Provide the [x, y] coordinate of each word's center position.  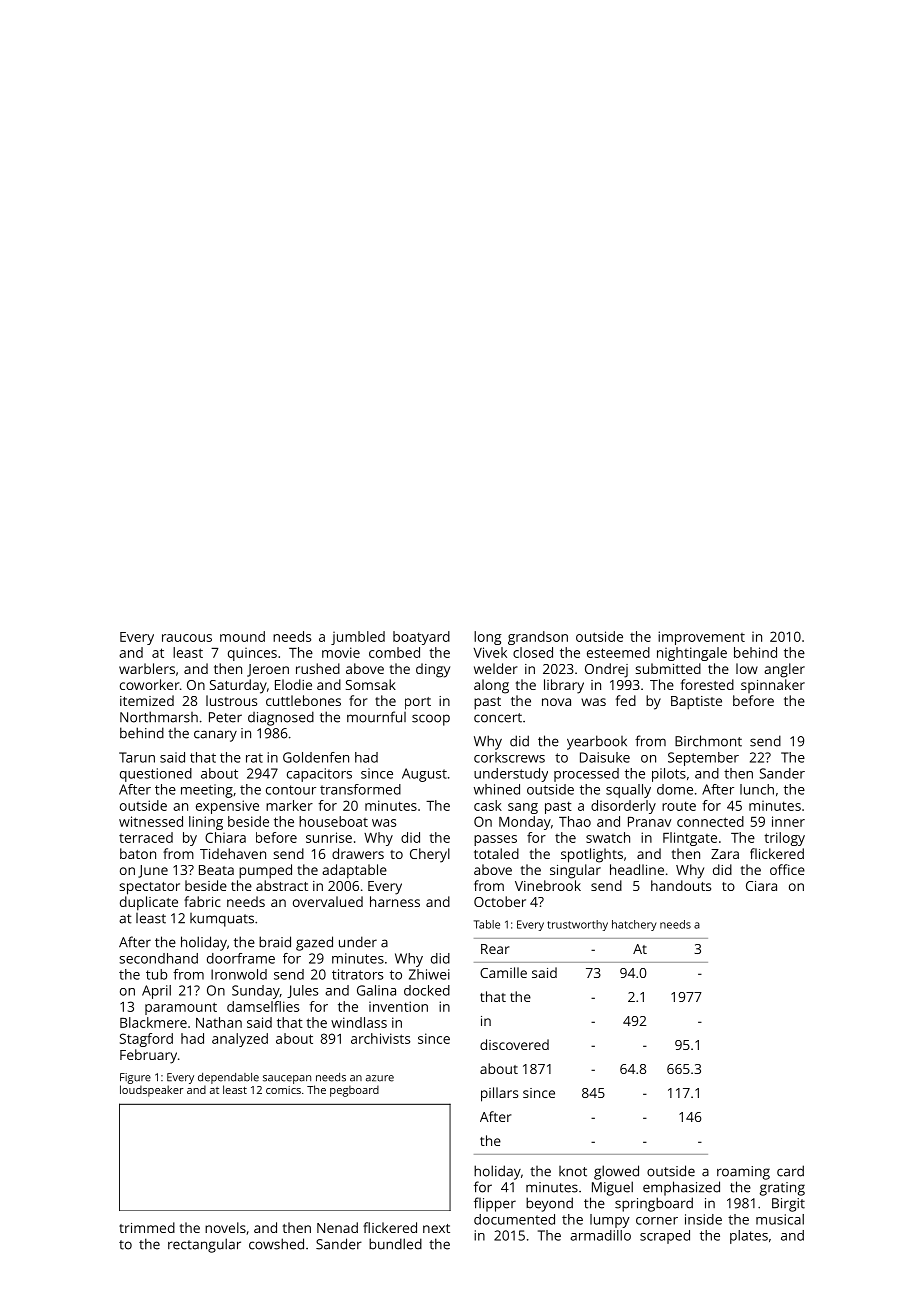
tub [156, 974]
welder [496, 668]
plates [749, 1237]
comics [283, 1090]
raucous [187, 638]
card [790, 1171]
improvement [701, 638]
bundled [395, 1244]
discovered [514, 1044]
